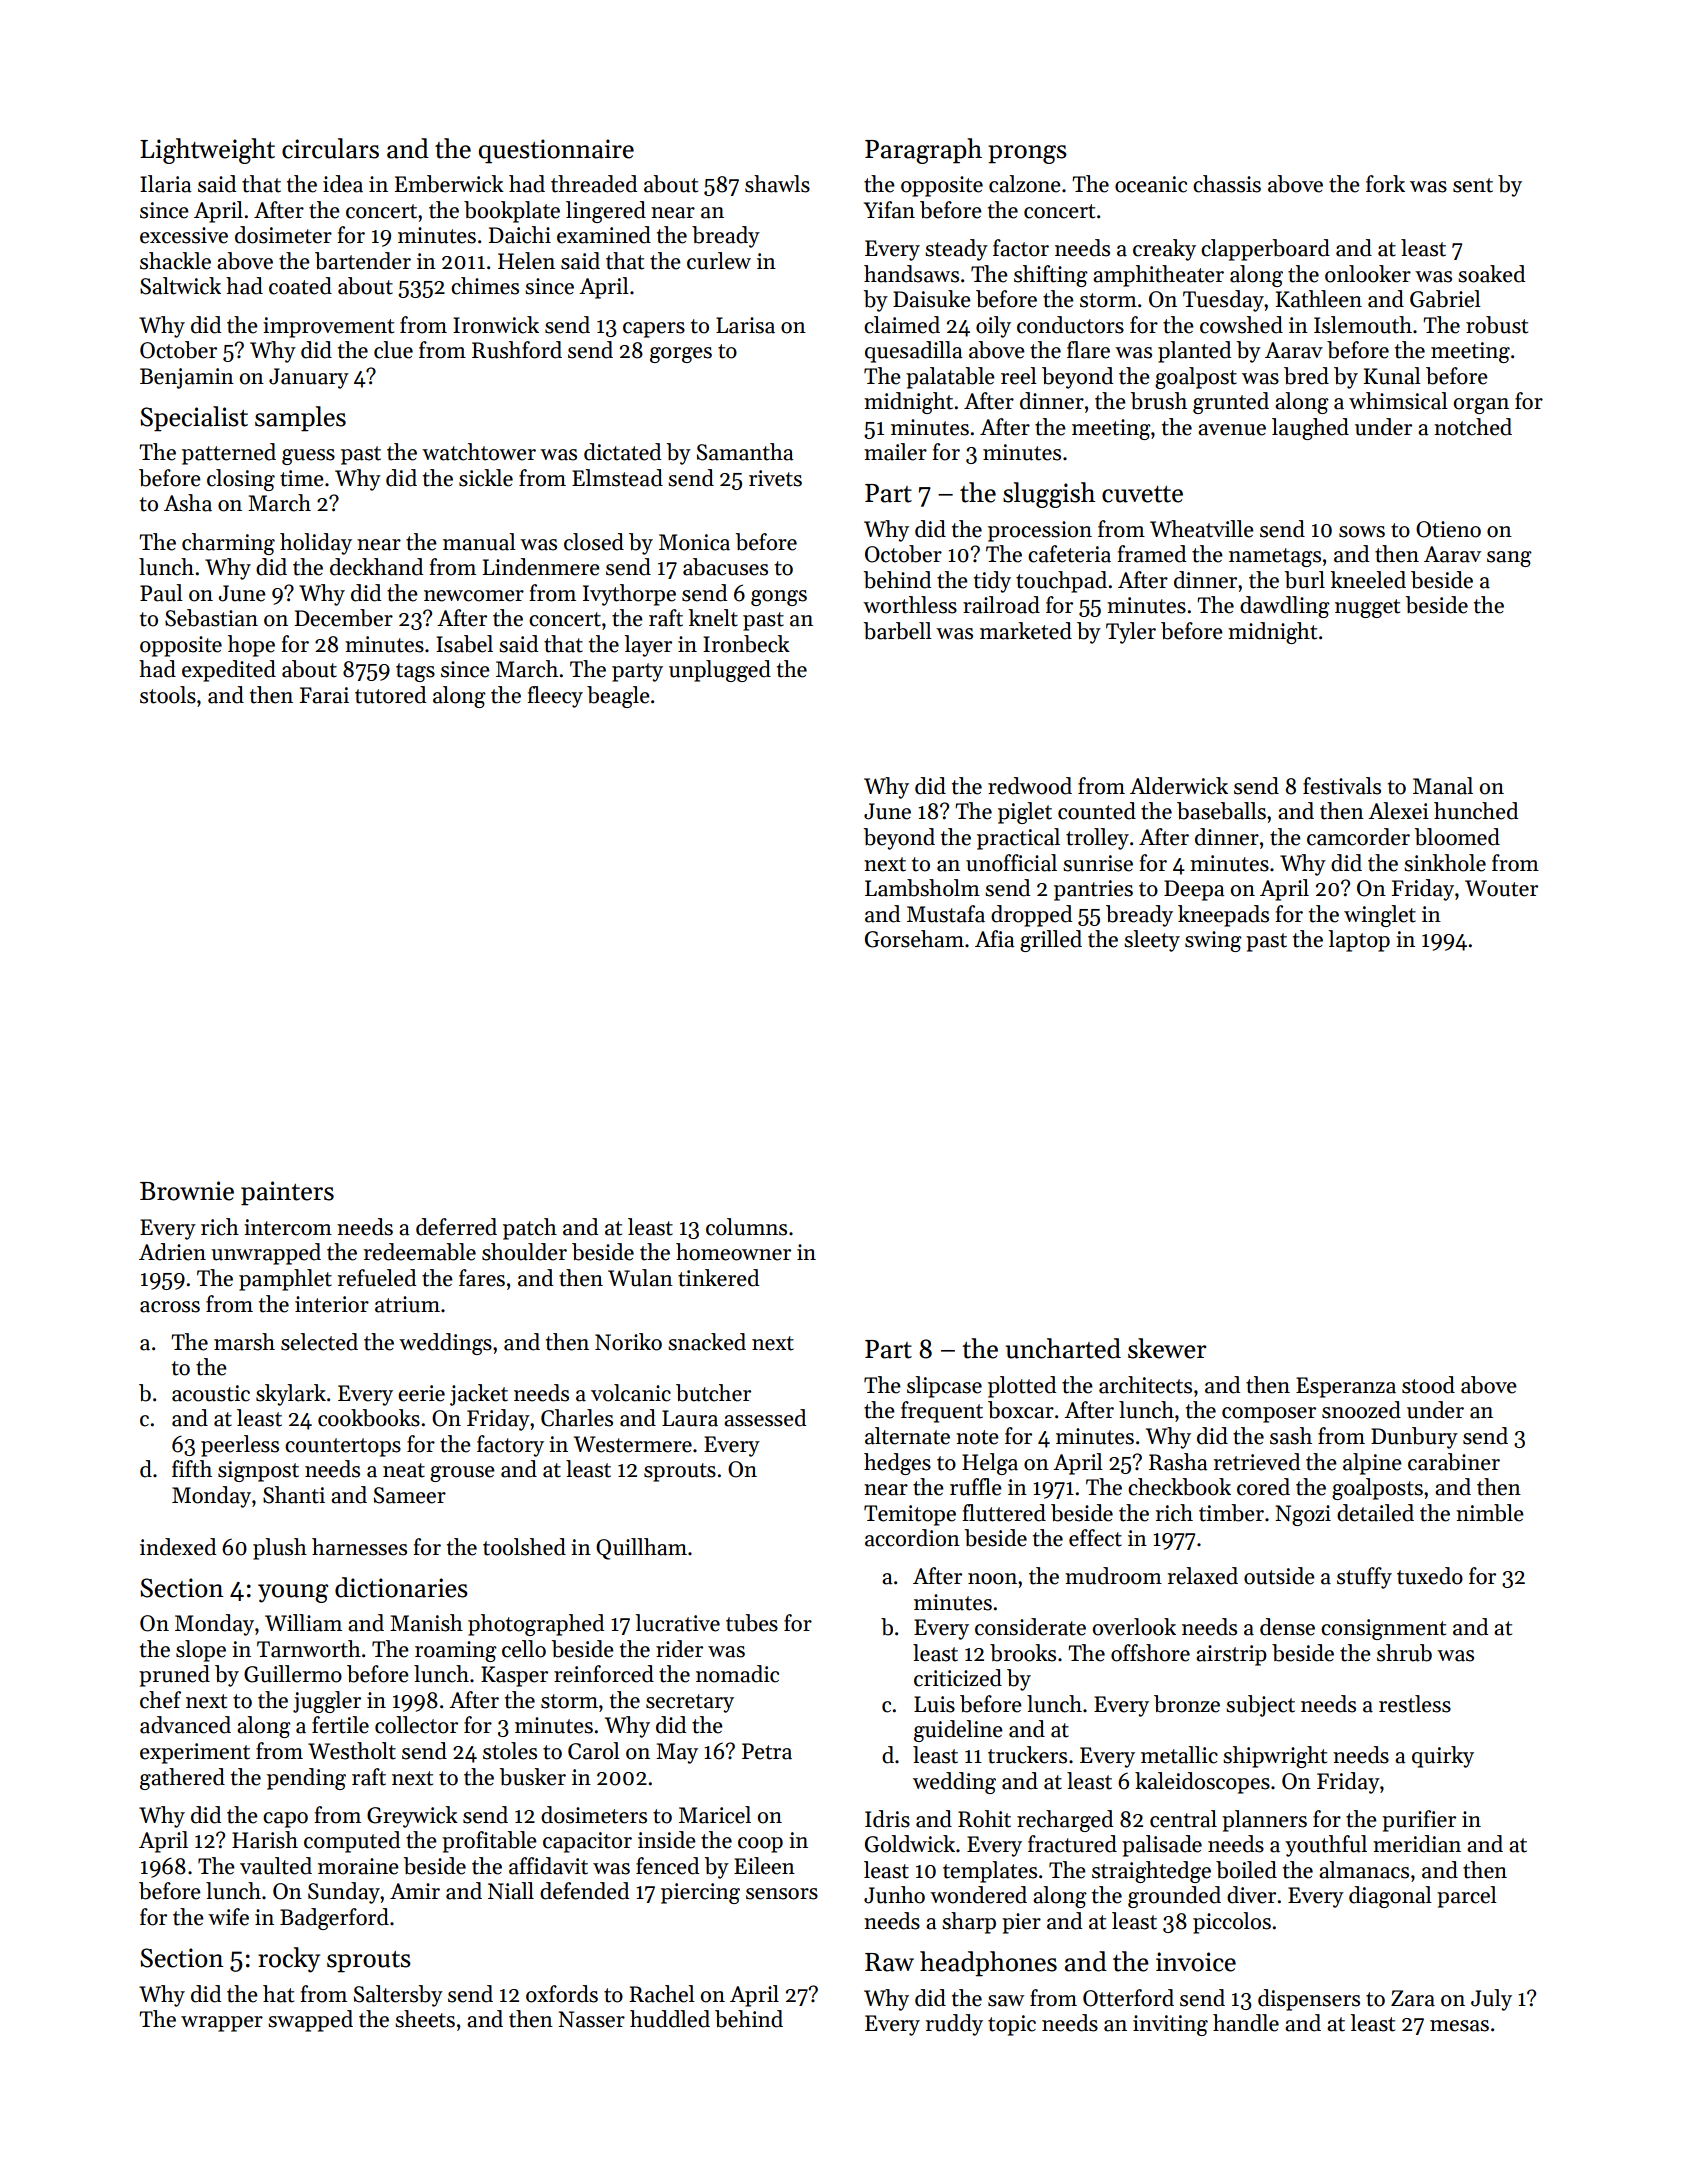  Describe the element at coordinates (180, 286) in the document. I see `Saltwick` at that location.
